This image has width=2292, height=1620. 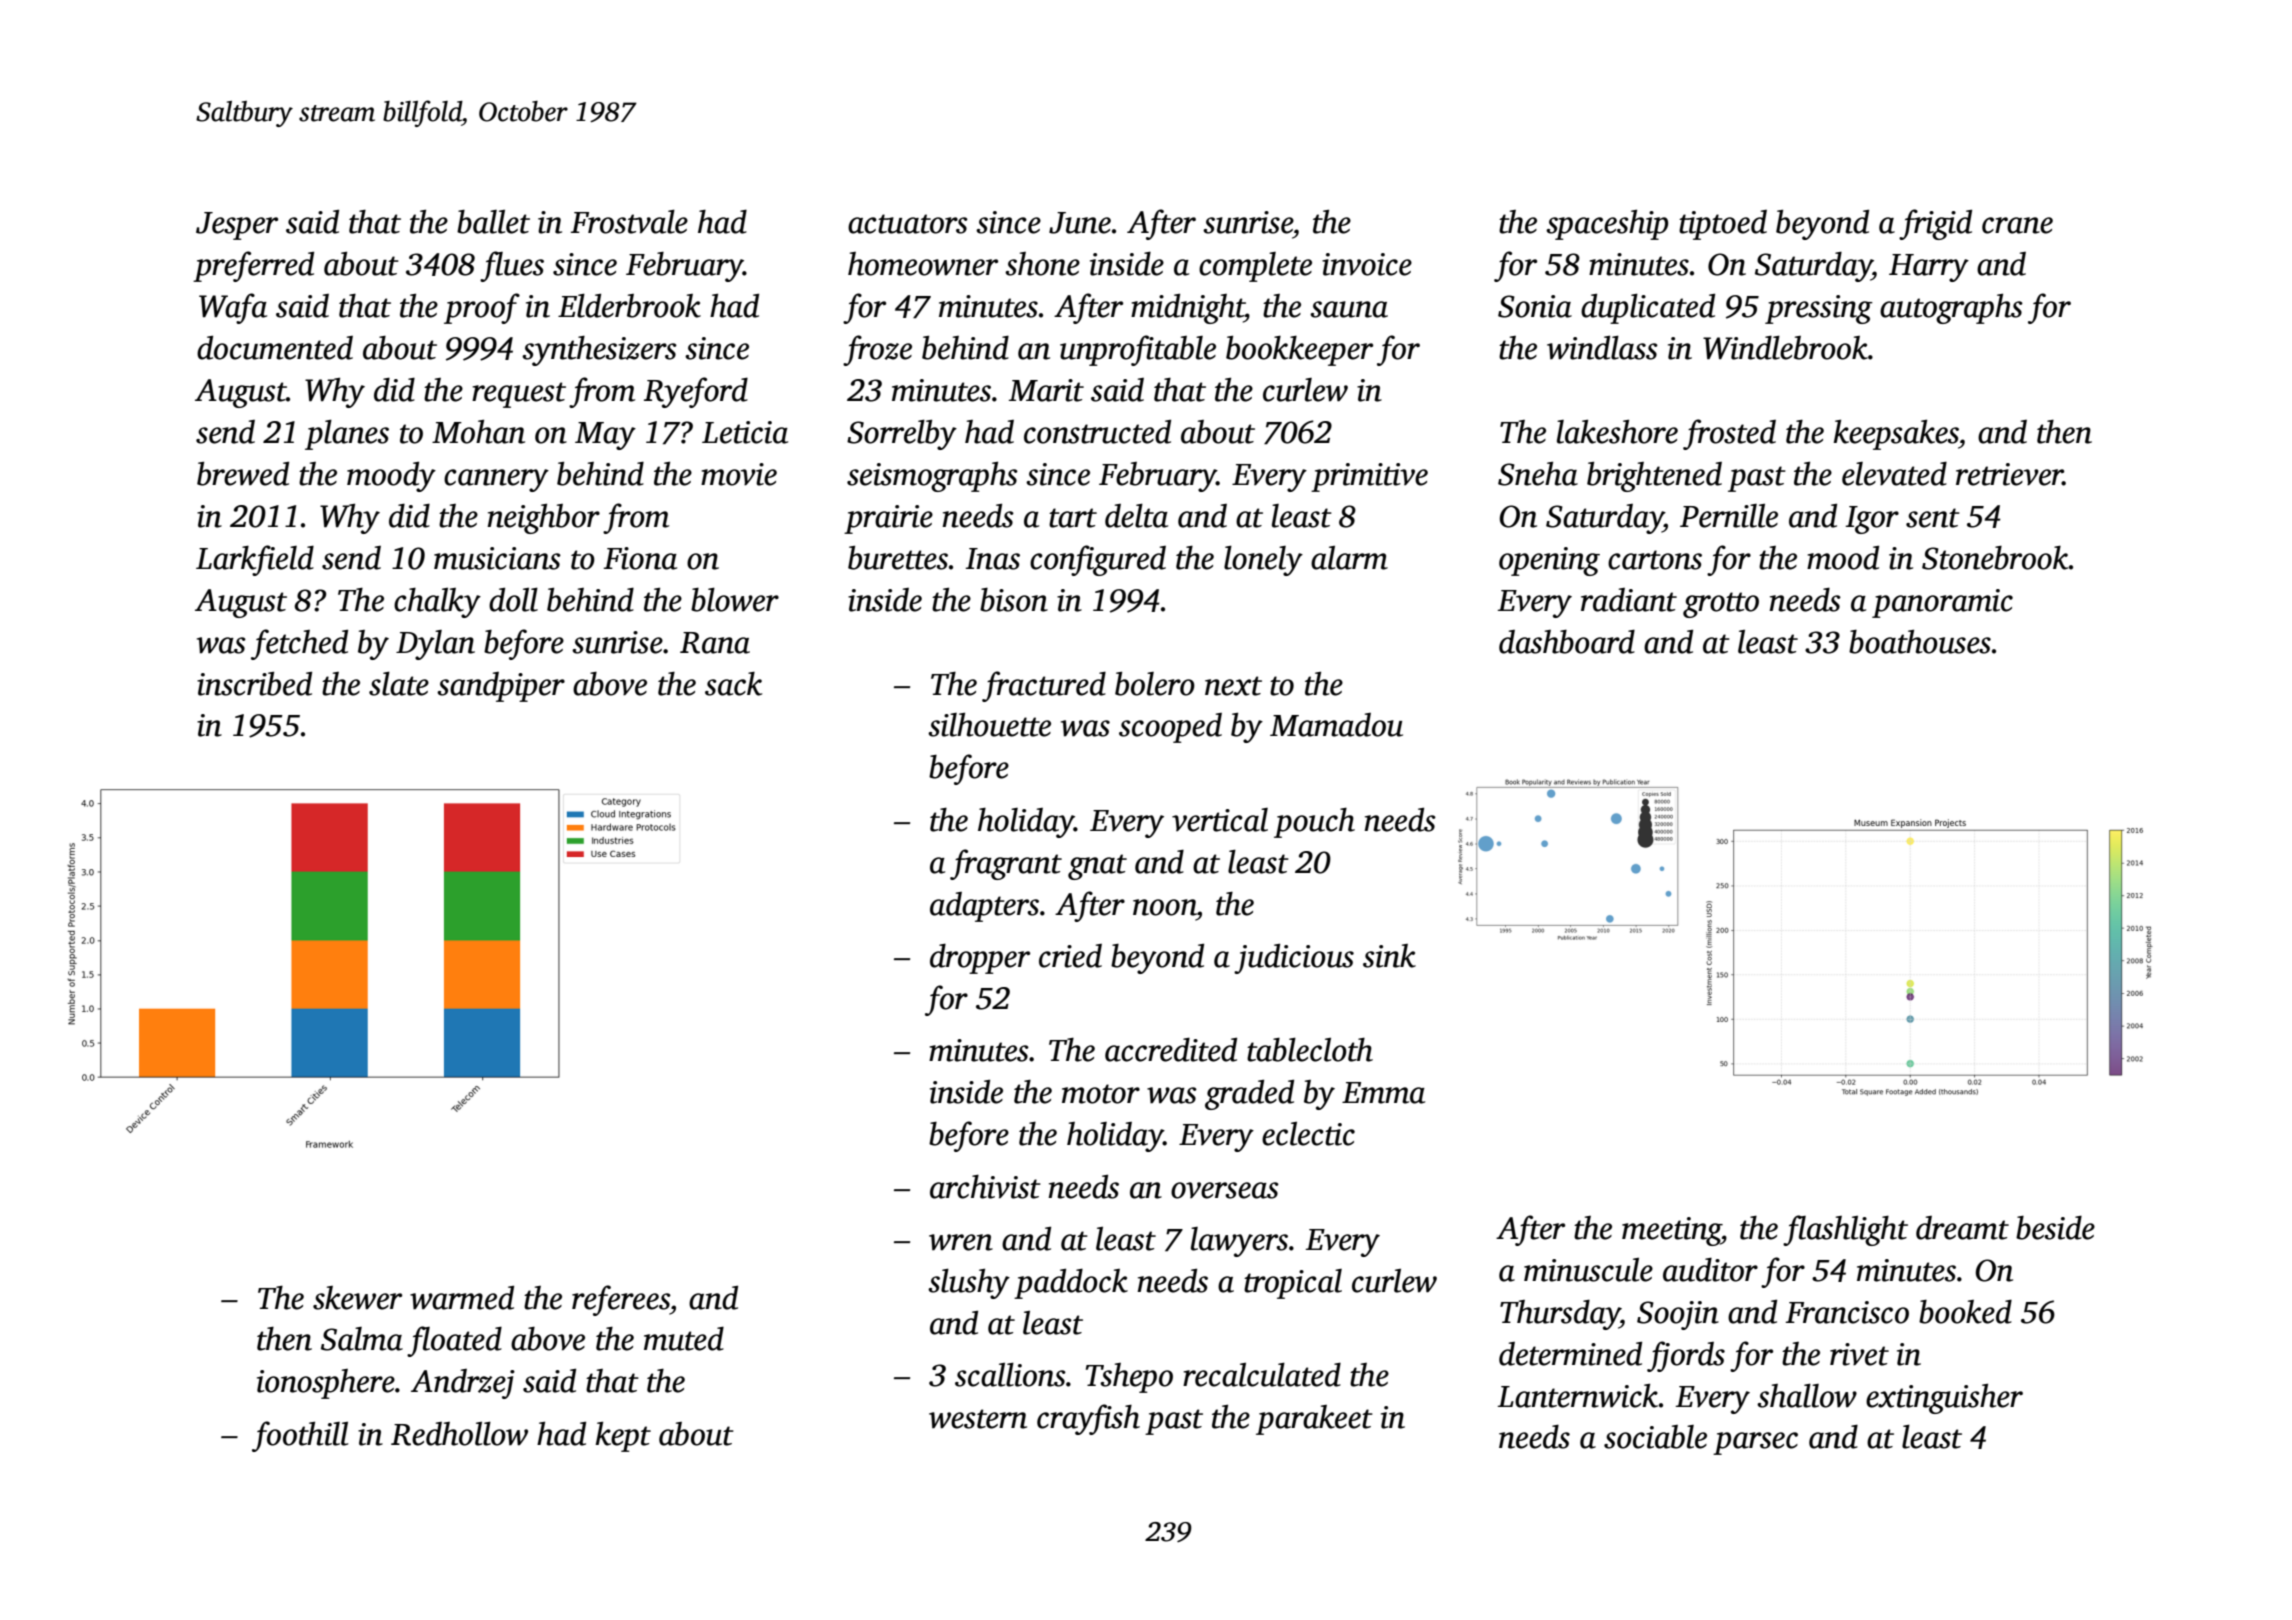 I want to click on tropical, so click(x=1293, y=1284).
